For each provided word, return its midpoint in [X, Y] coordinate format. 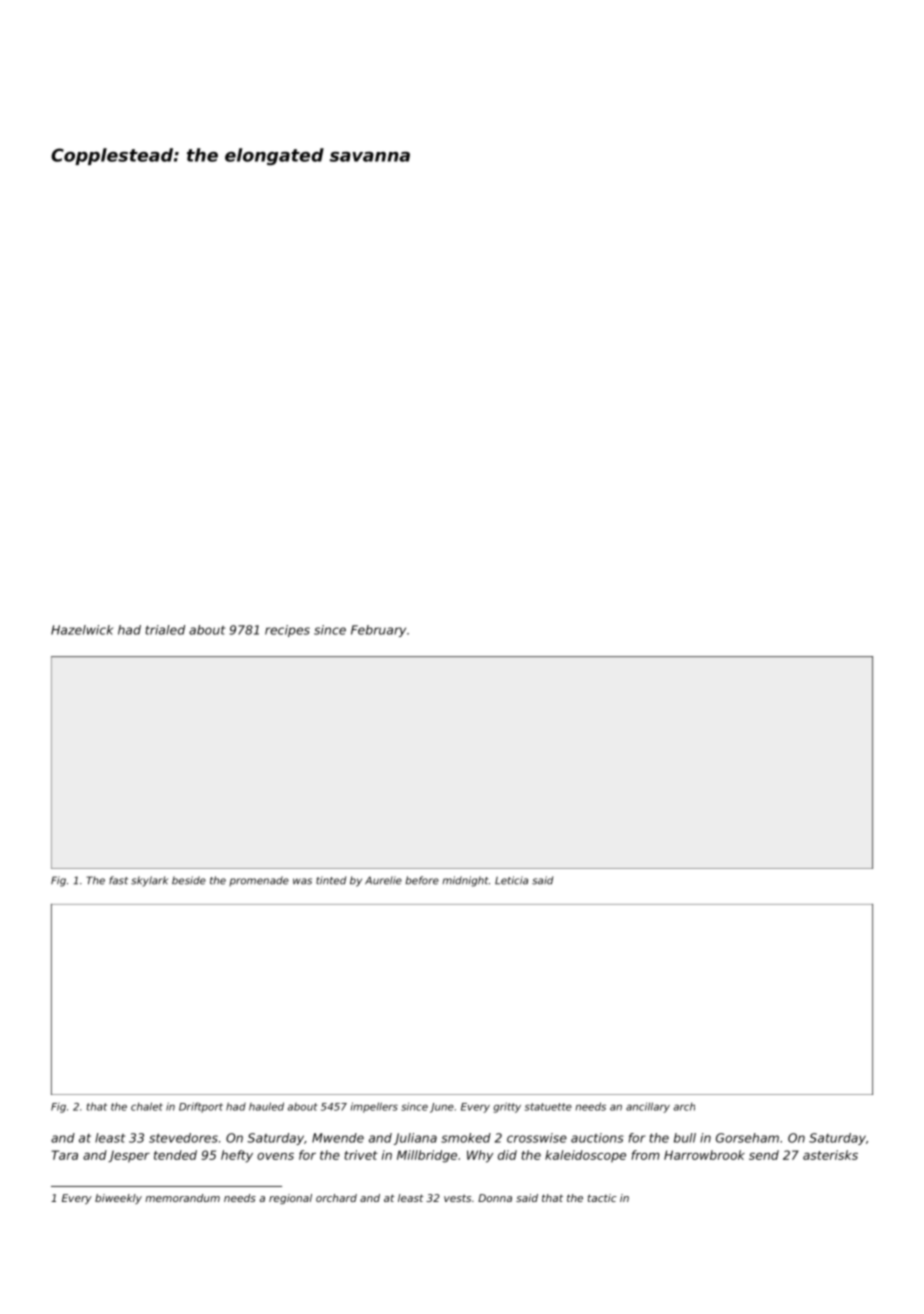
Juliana [415, 1139]
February [378, 631]
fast [118, 880]
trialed [165, 630]
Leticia [511, 880]
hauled [266, 1106]
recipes [287, 631]
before [422, 880]
